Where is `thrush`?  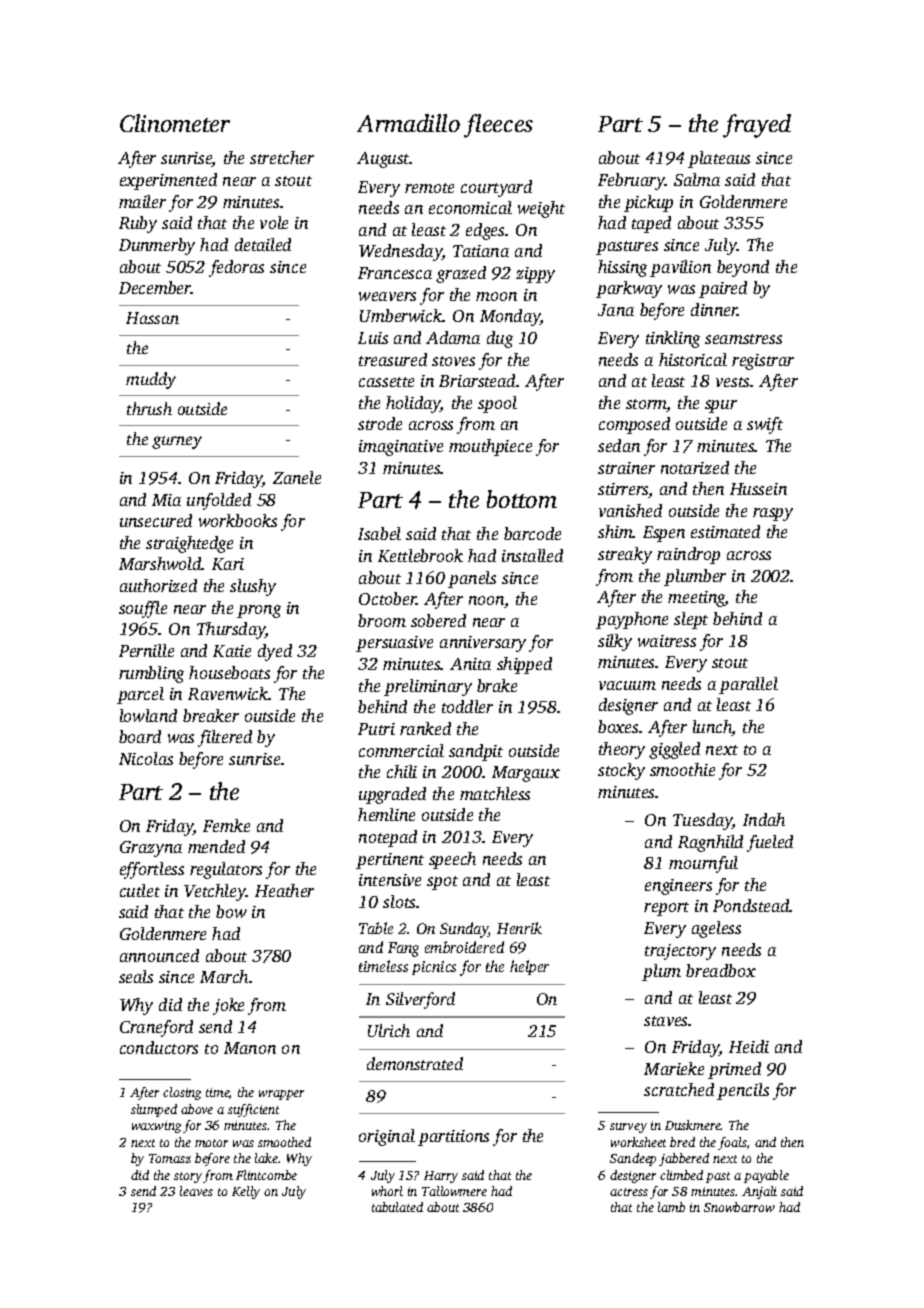 thrush is located at coordinates (149, 408).
